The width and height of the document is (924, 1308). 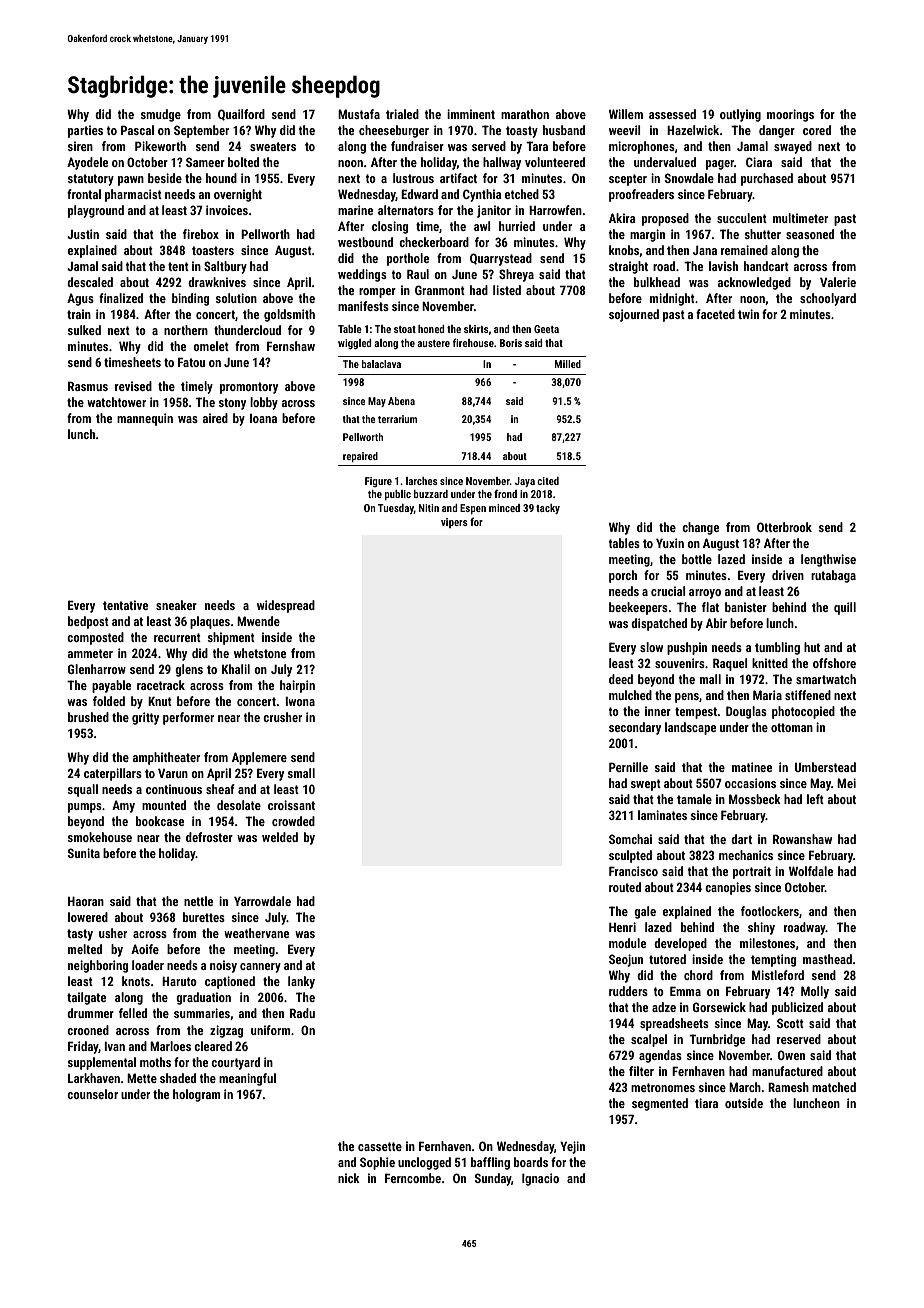 I want to click on Milled, so click(x=568, y=364).
